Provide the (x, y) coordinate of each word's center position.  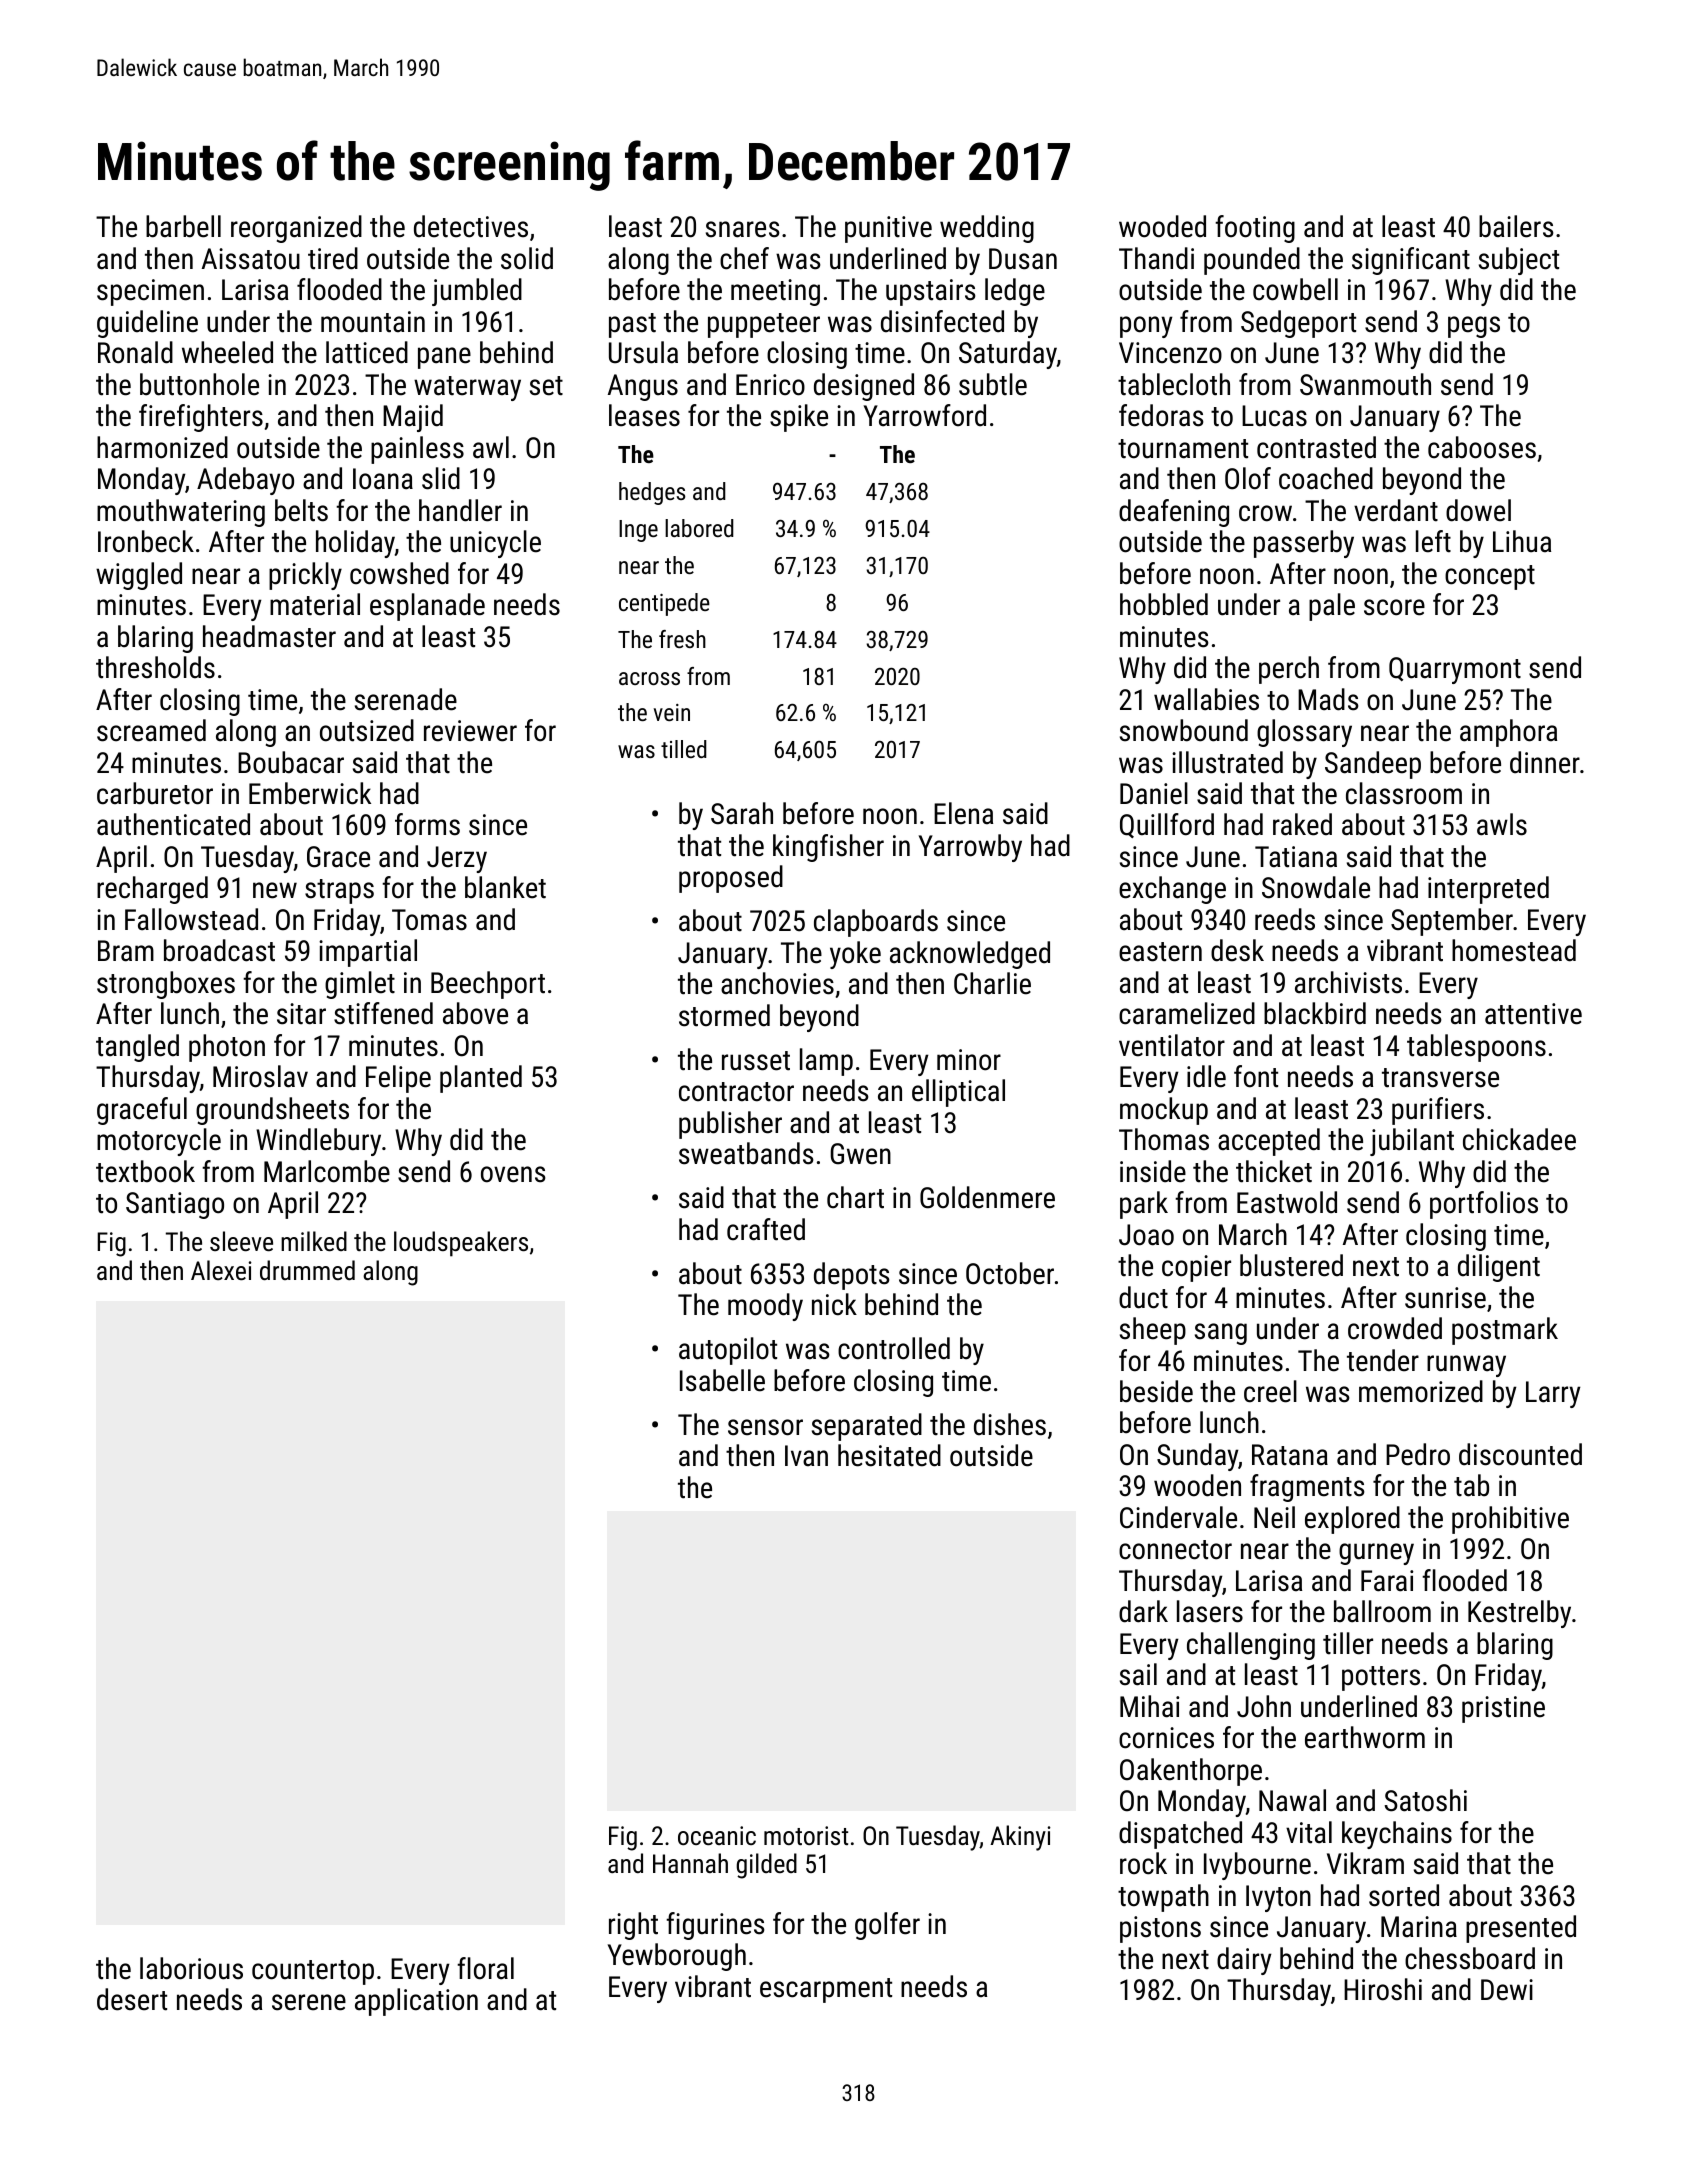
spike (799, 418)
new (275, 890)
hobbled (1164, 604)
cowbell (1295, 289)
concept (1490, 577)
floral (485, 1968)
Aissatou (251, 259)
